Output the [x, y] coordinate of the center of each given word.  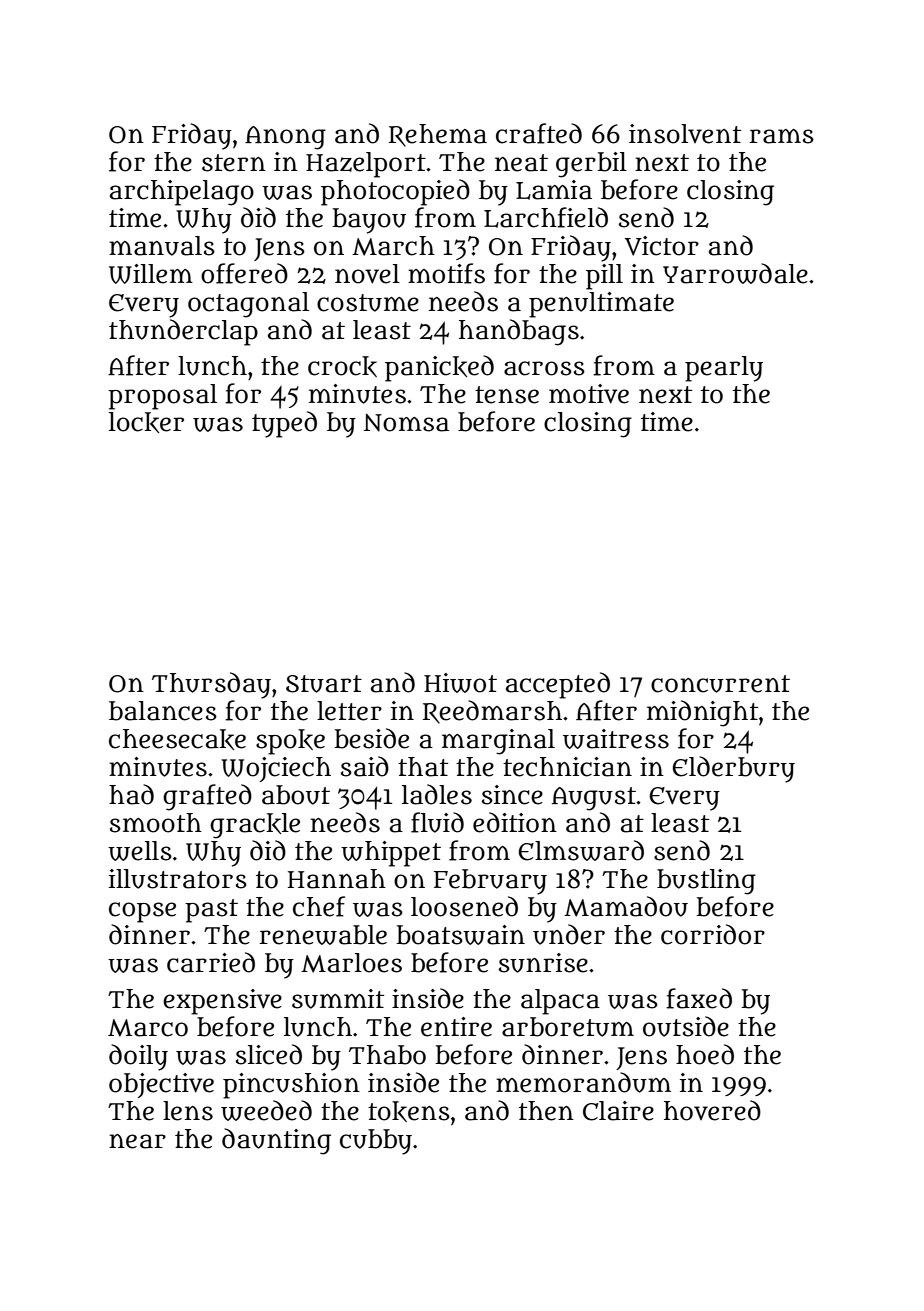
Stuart [324, 684]
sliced [269, 1054]
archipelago [182, 193]
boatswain [460, 935]
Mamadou [626, 906]
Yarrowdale [735, 273]
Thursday [211, 685]
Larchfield [546, 217]
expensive [222, 1002]
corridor [713, 934]
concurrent [720, 684]
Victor [662, 246]
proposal [162, 397]
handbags [519, 332]
